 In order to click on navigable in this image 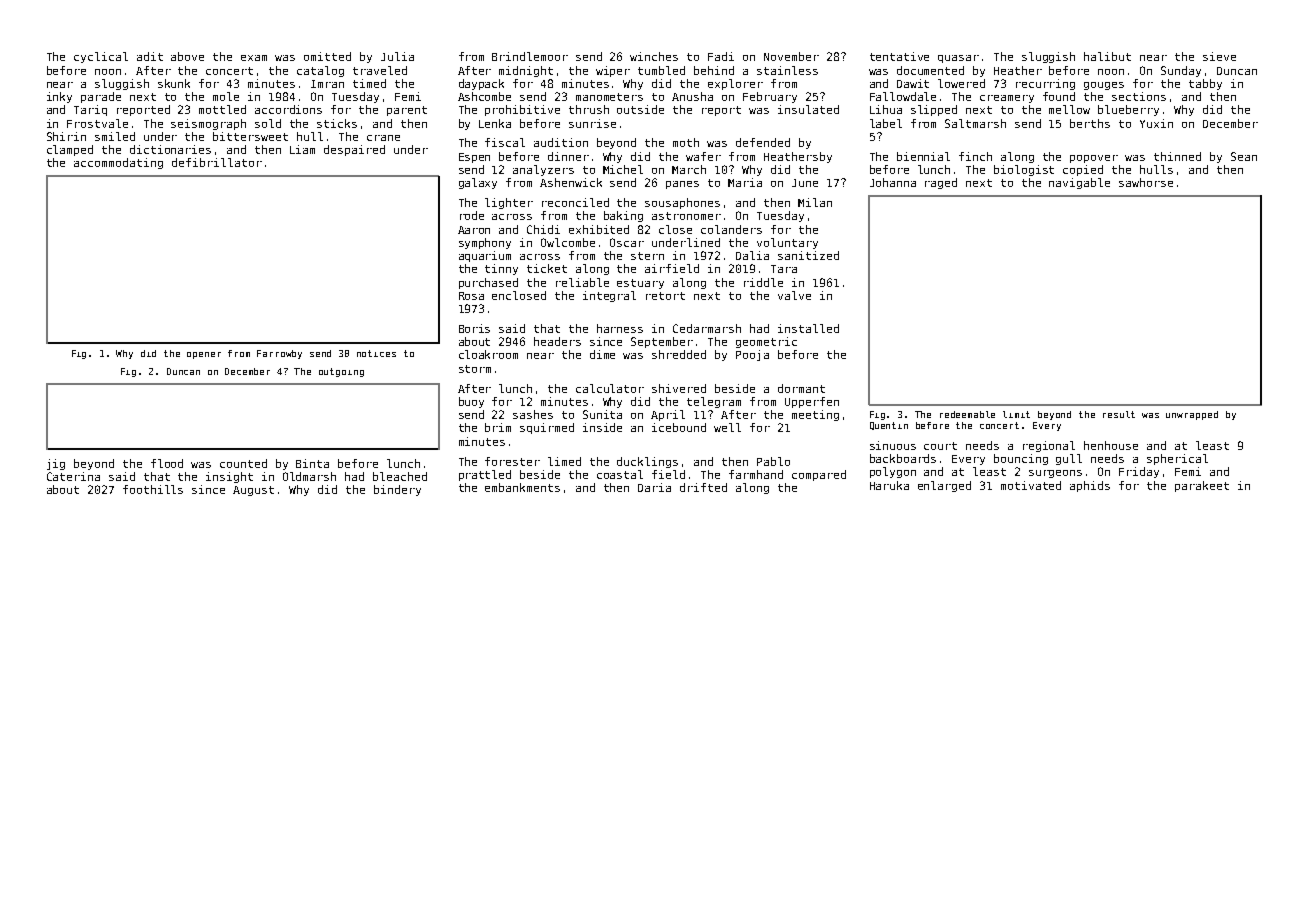, I will do `click(1079, 183)`.
